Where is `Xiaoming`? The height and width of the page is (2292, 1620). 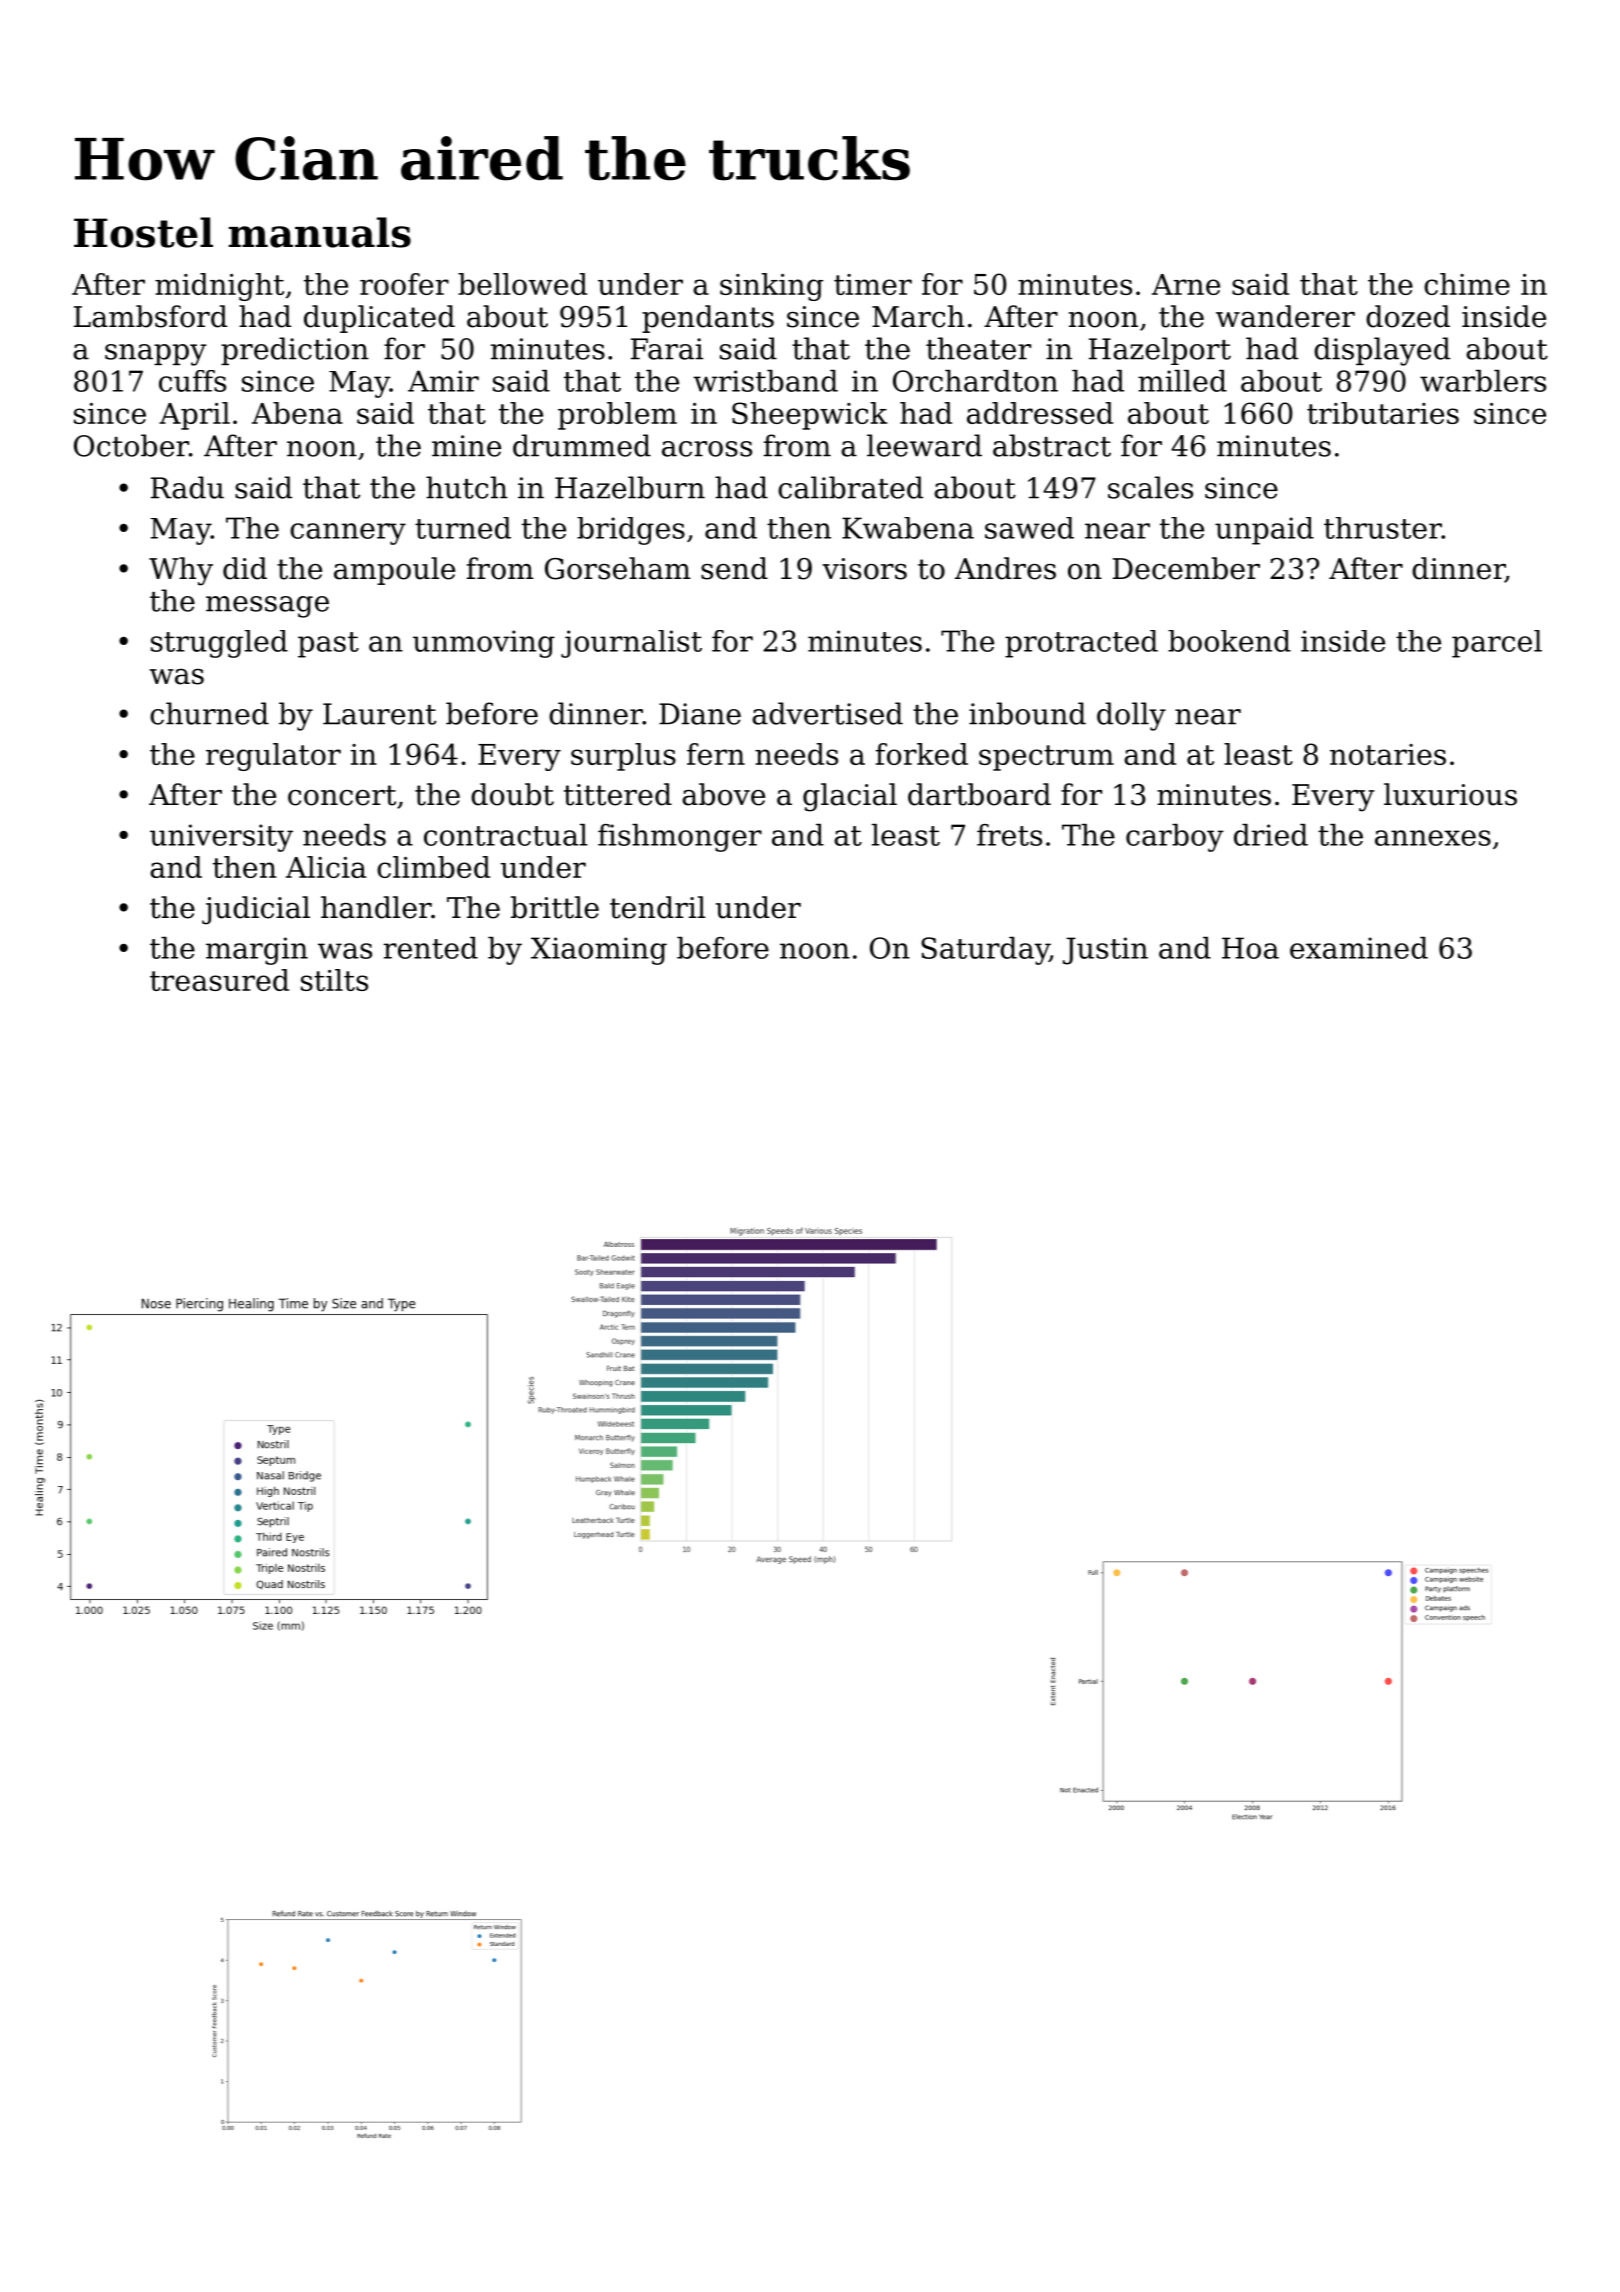 Xiaoming is located at coordinates (599, 951).
